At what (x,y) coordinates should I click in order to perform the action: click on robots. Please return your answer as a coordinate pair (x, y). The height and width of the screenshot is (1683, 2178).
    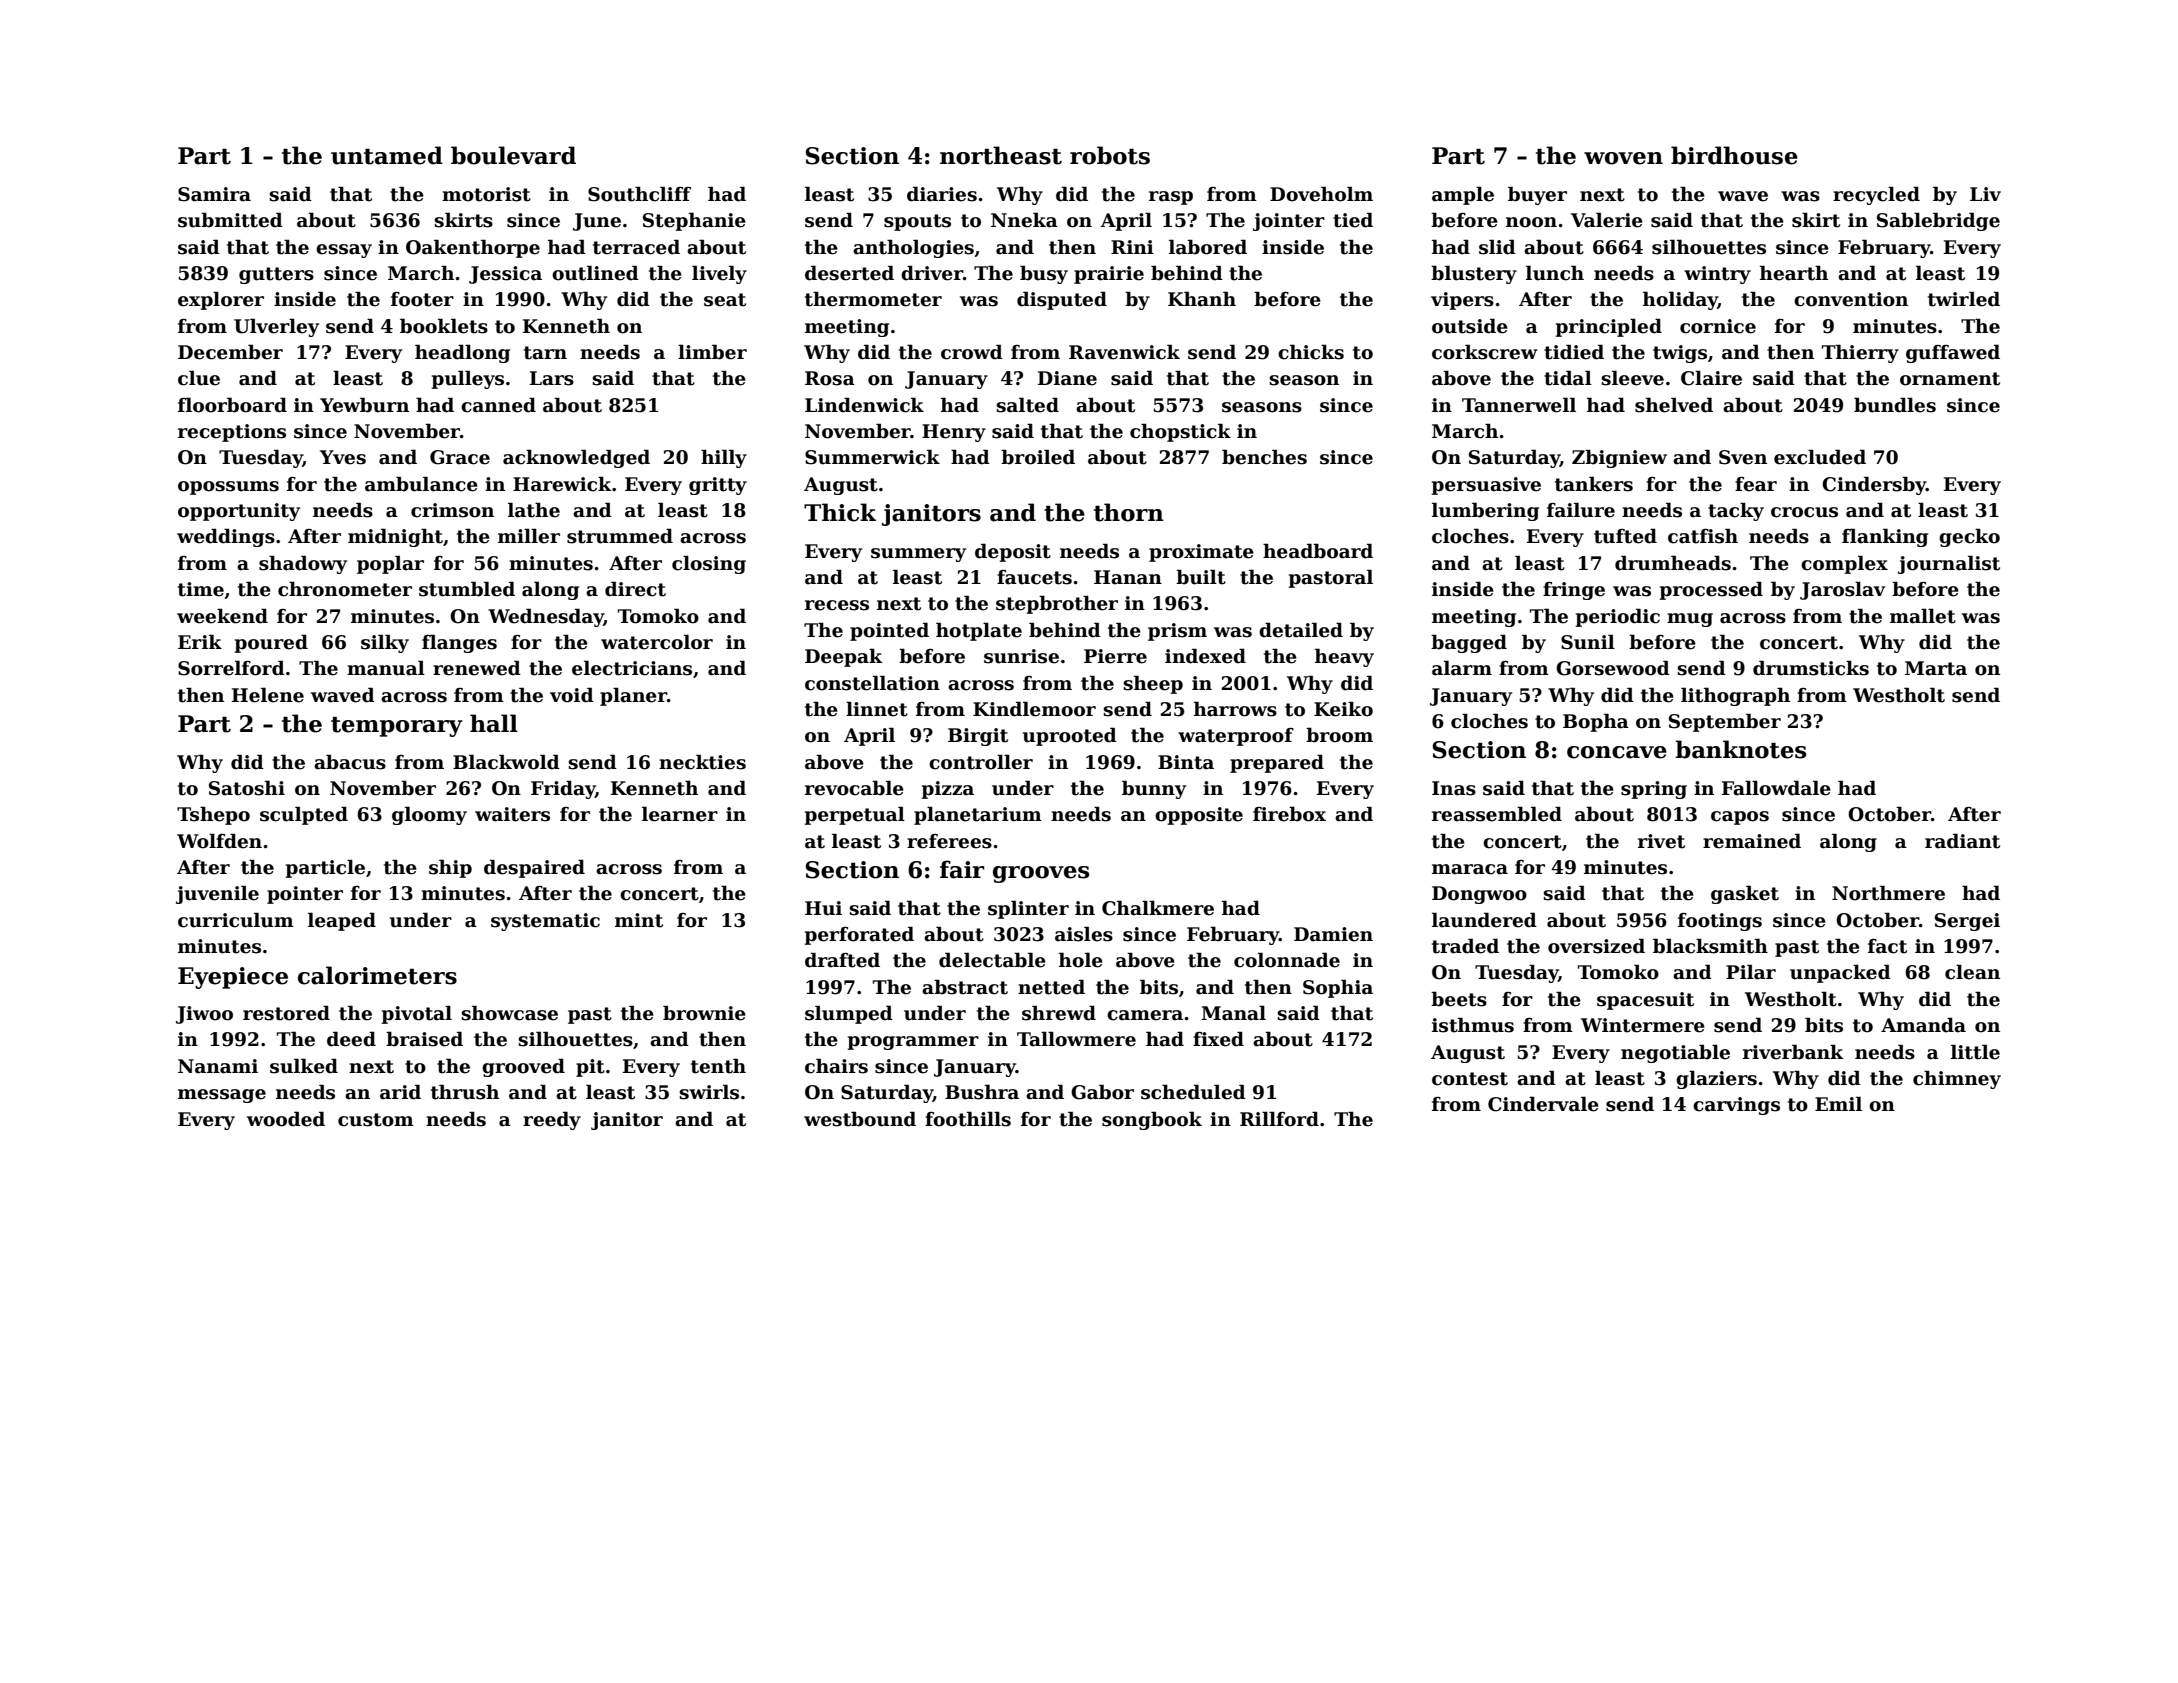
    Looking at the image, I should click on (1110, 155).
